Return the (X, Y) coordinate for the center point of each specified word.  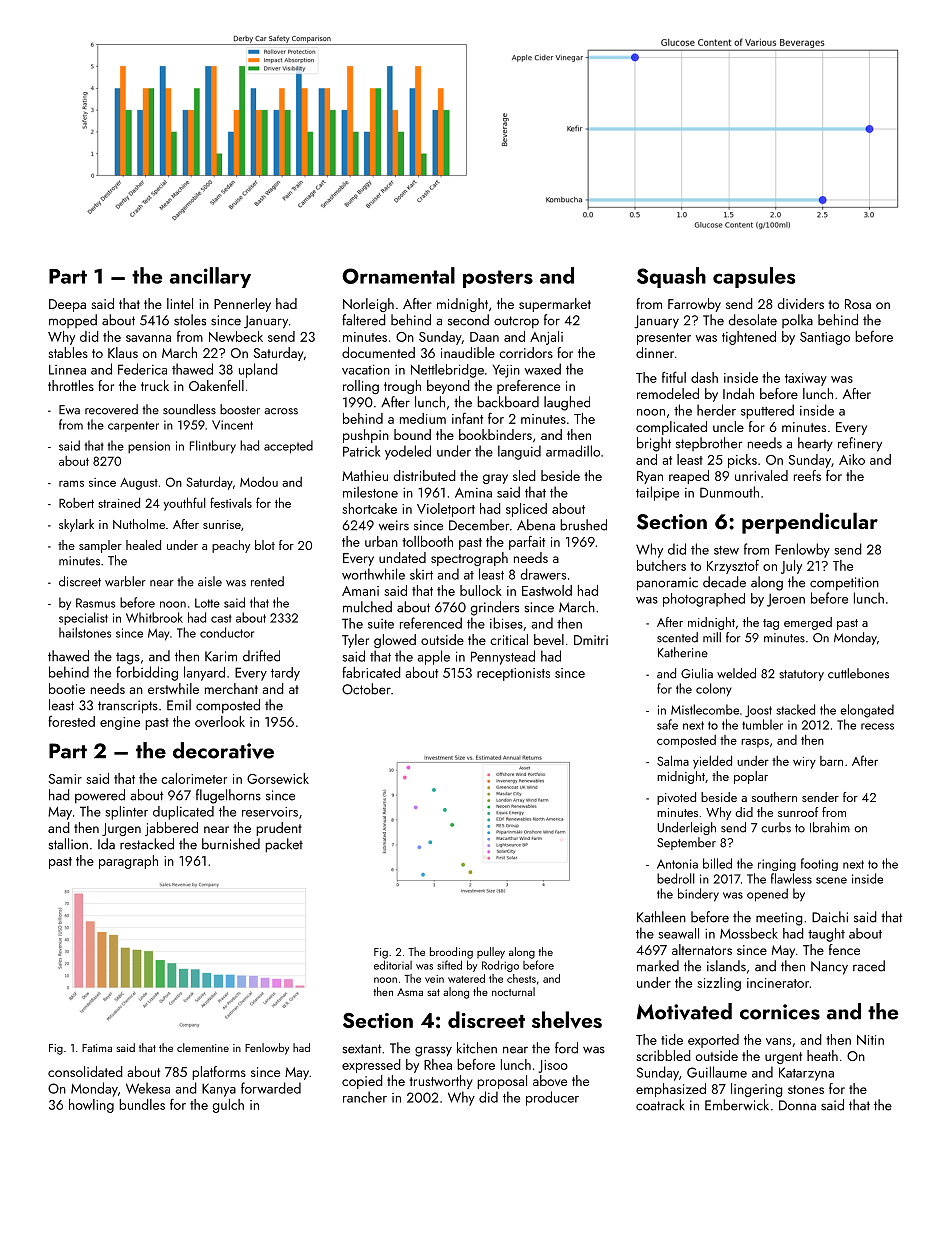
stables (68, 352)
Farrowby (694, 305)
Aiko (852, 459)
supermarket (555, 305)
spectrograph (469, 559)
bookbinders (495, 434)
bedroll (676, 878)
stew (726, 550)
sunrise (222, 524)
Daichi (830, 917)
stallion (68, 844)
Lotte (207, 603)
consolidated (85, 1071)
